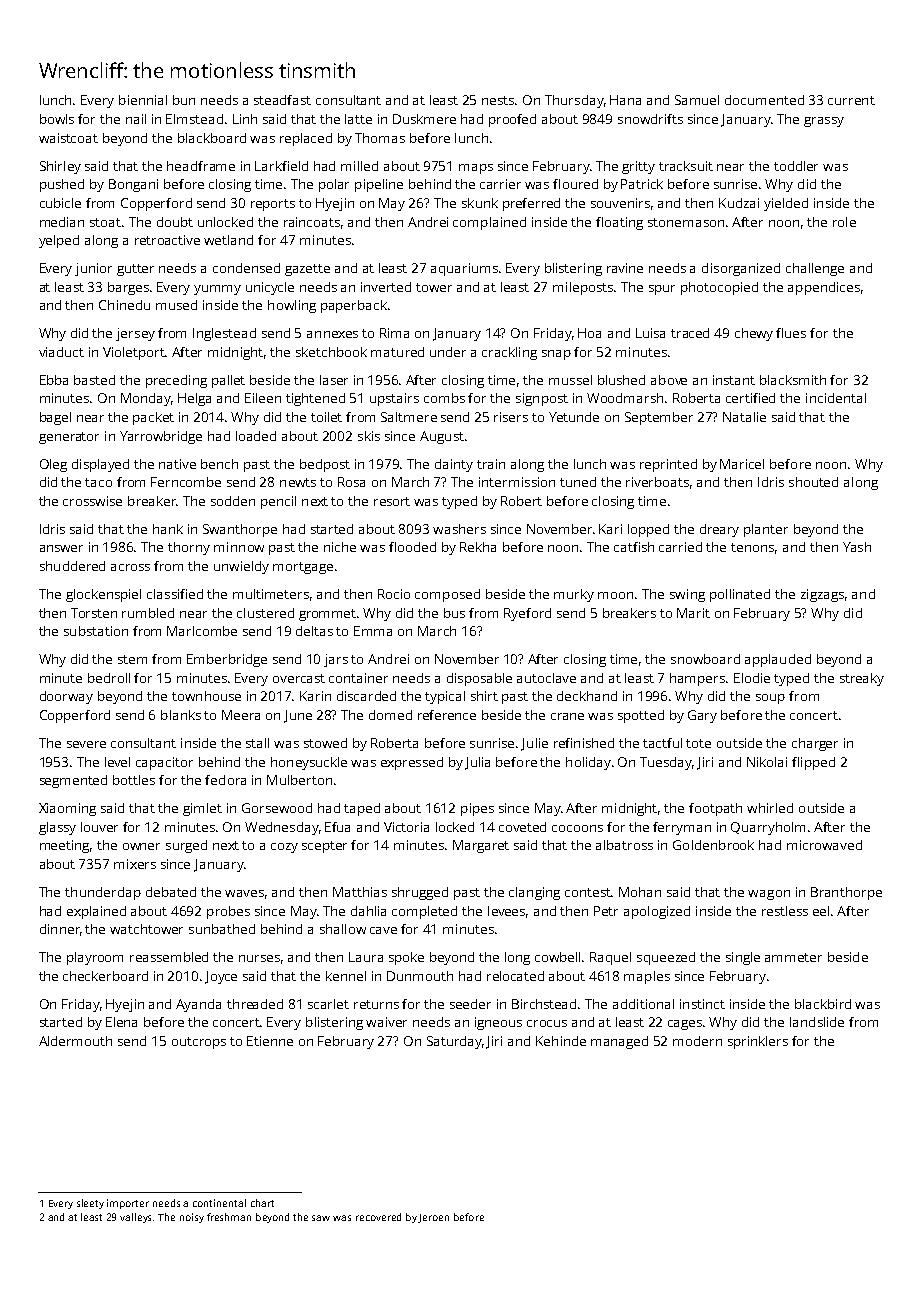  Describe the element at coordinates (836, 398) in the document. I see `incidental` at that location.
